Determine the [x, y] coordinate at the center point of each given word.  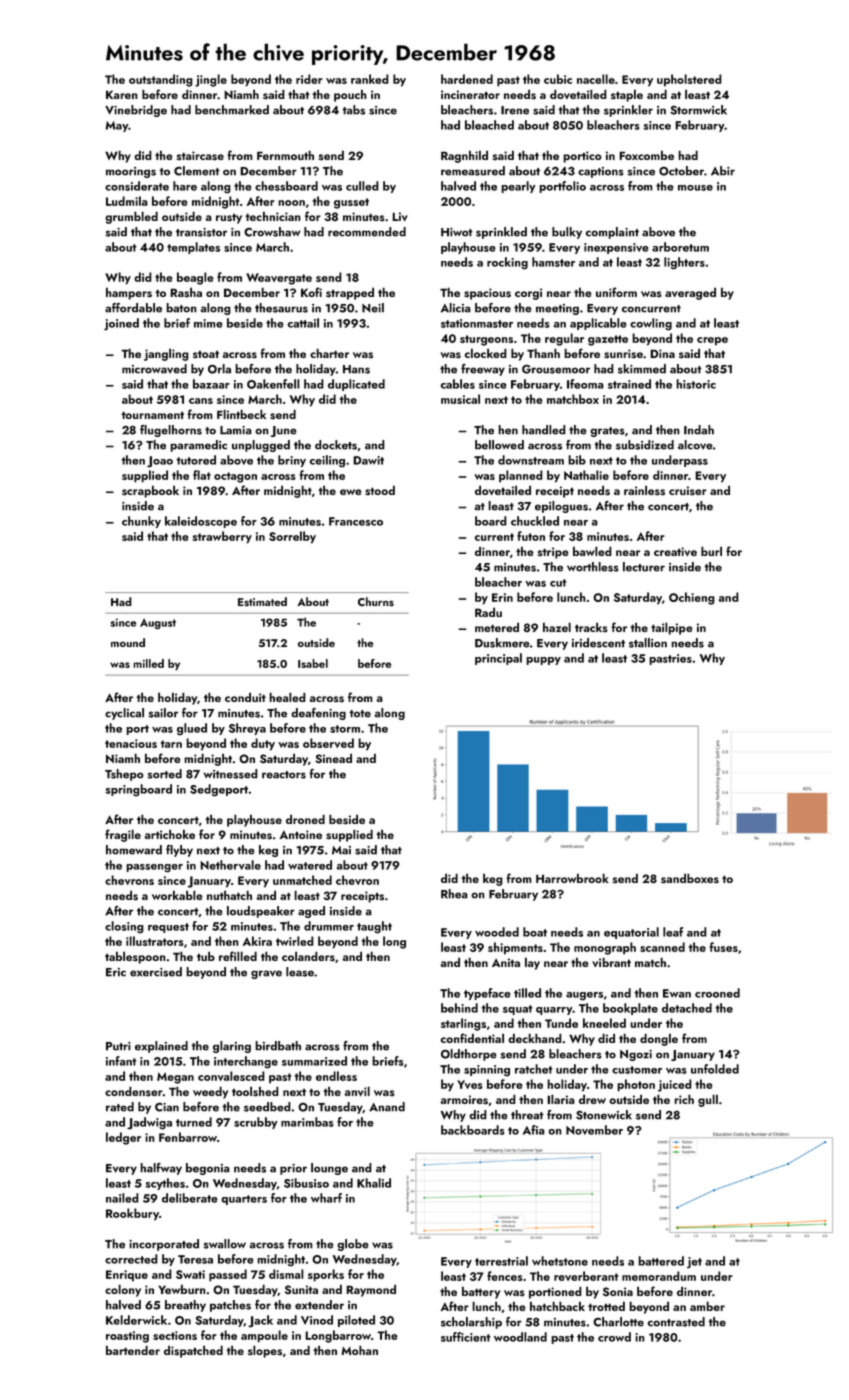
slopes [265, 1351]
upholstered [689, 80]
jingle [211, 80]
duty [263, 744]
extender [319, 1305]
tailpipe [672, 628]
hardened [467, 79]
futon [531, 536]
